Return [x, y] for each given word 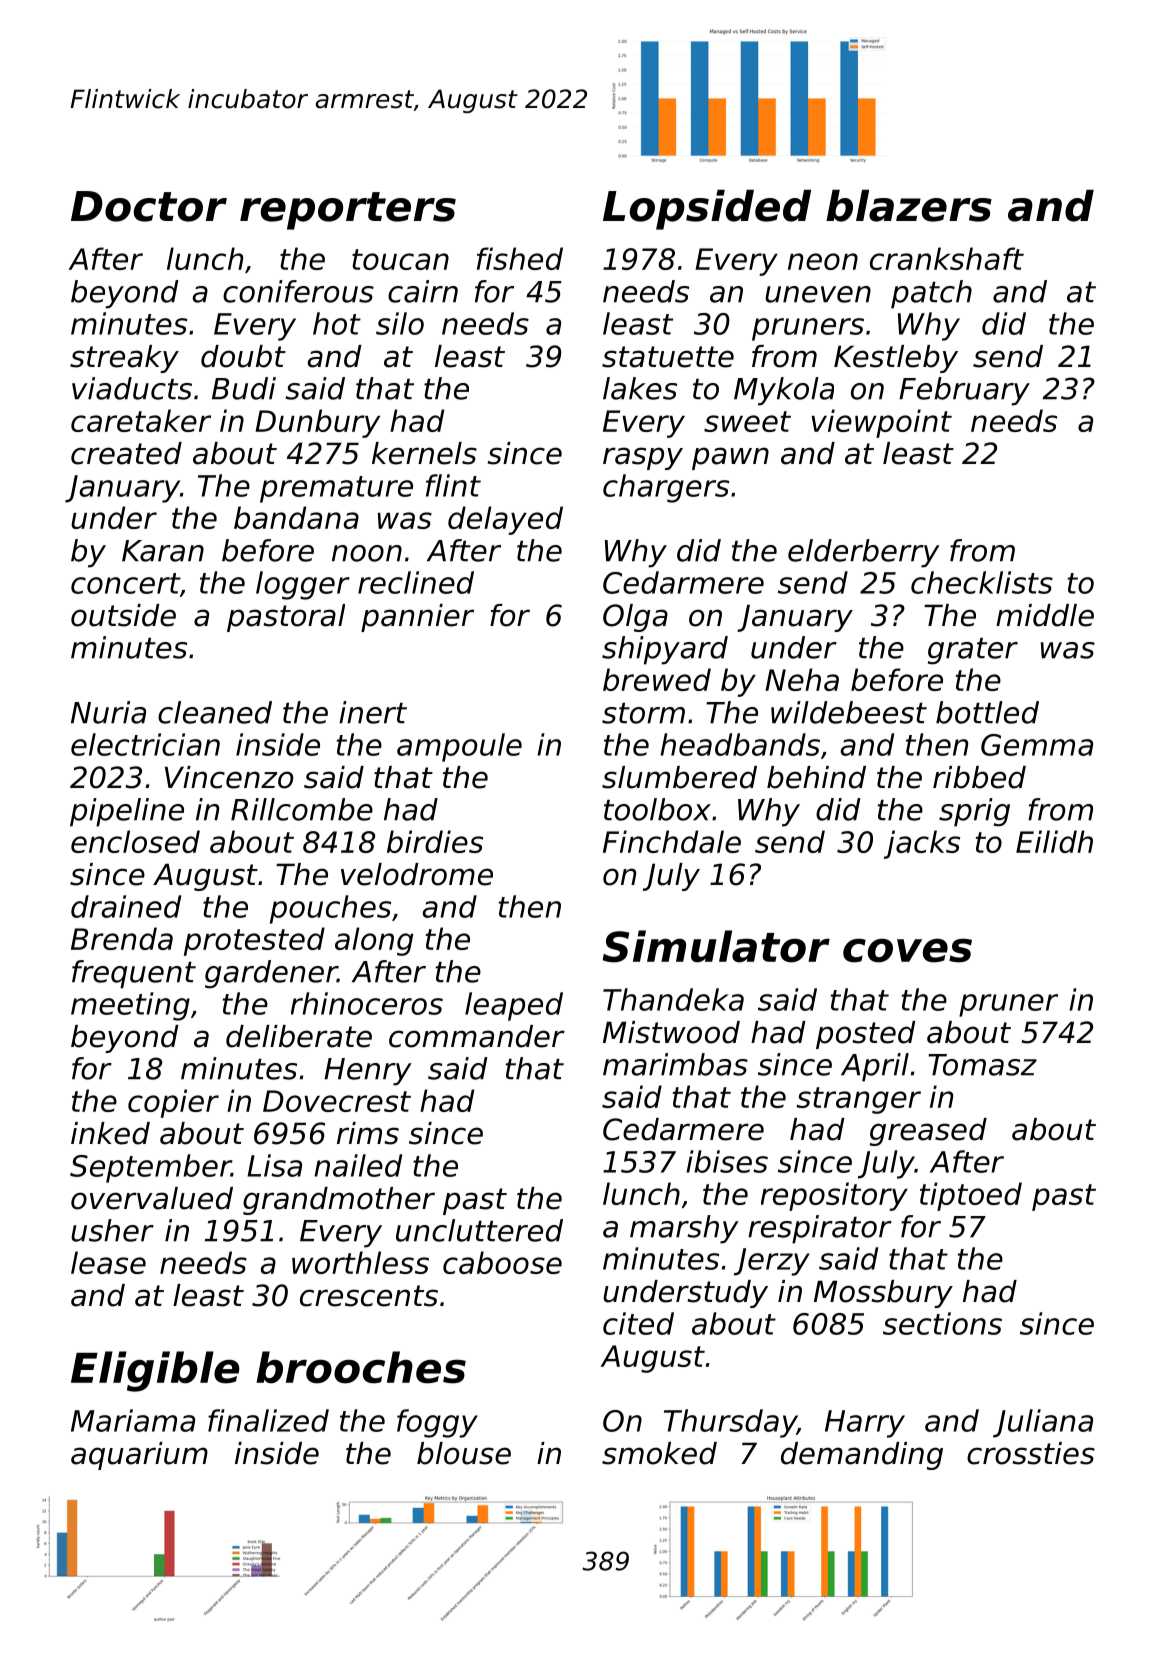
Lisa [274, 1165]
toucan [400, 259]
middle [1045, 615]
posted [866, 1035]
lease [108, 1262]
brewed [657, 679]
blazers [909, 205]
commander [477, 1036]
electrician [145, 744]
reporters [348, 211]
